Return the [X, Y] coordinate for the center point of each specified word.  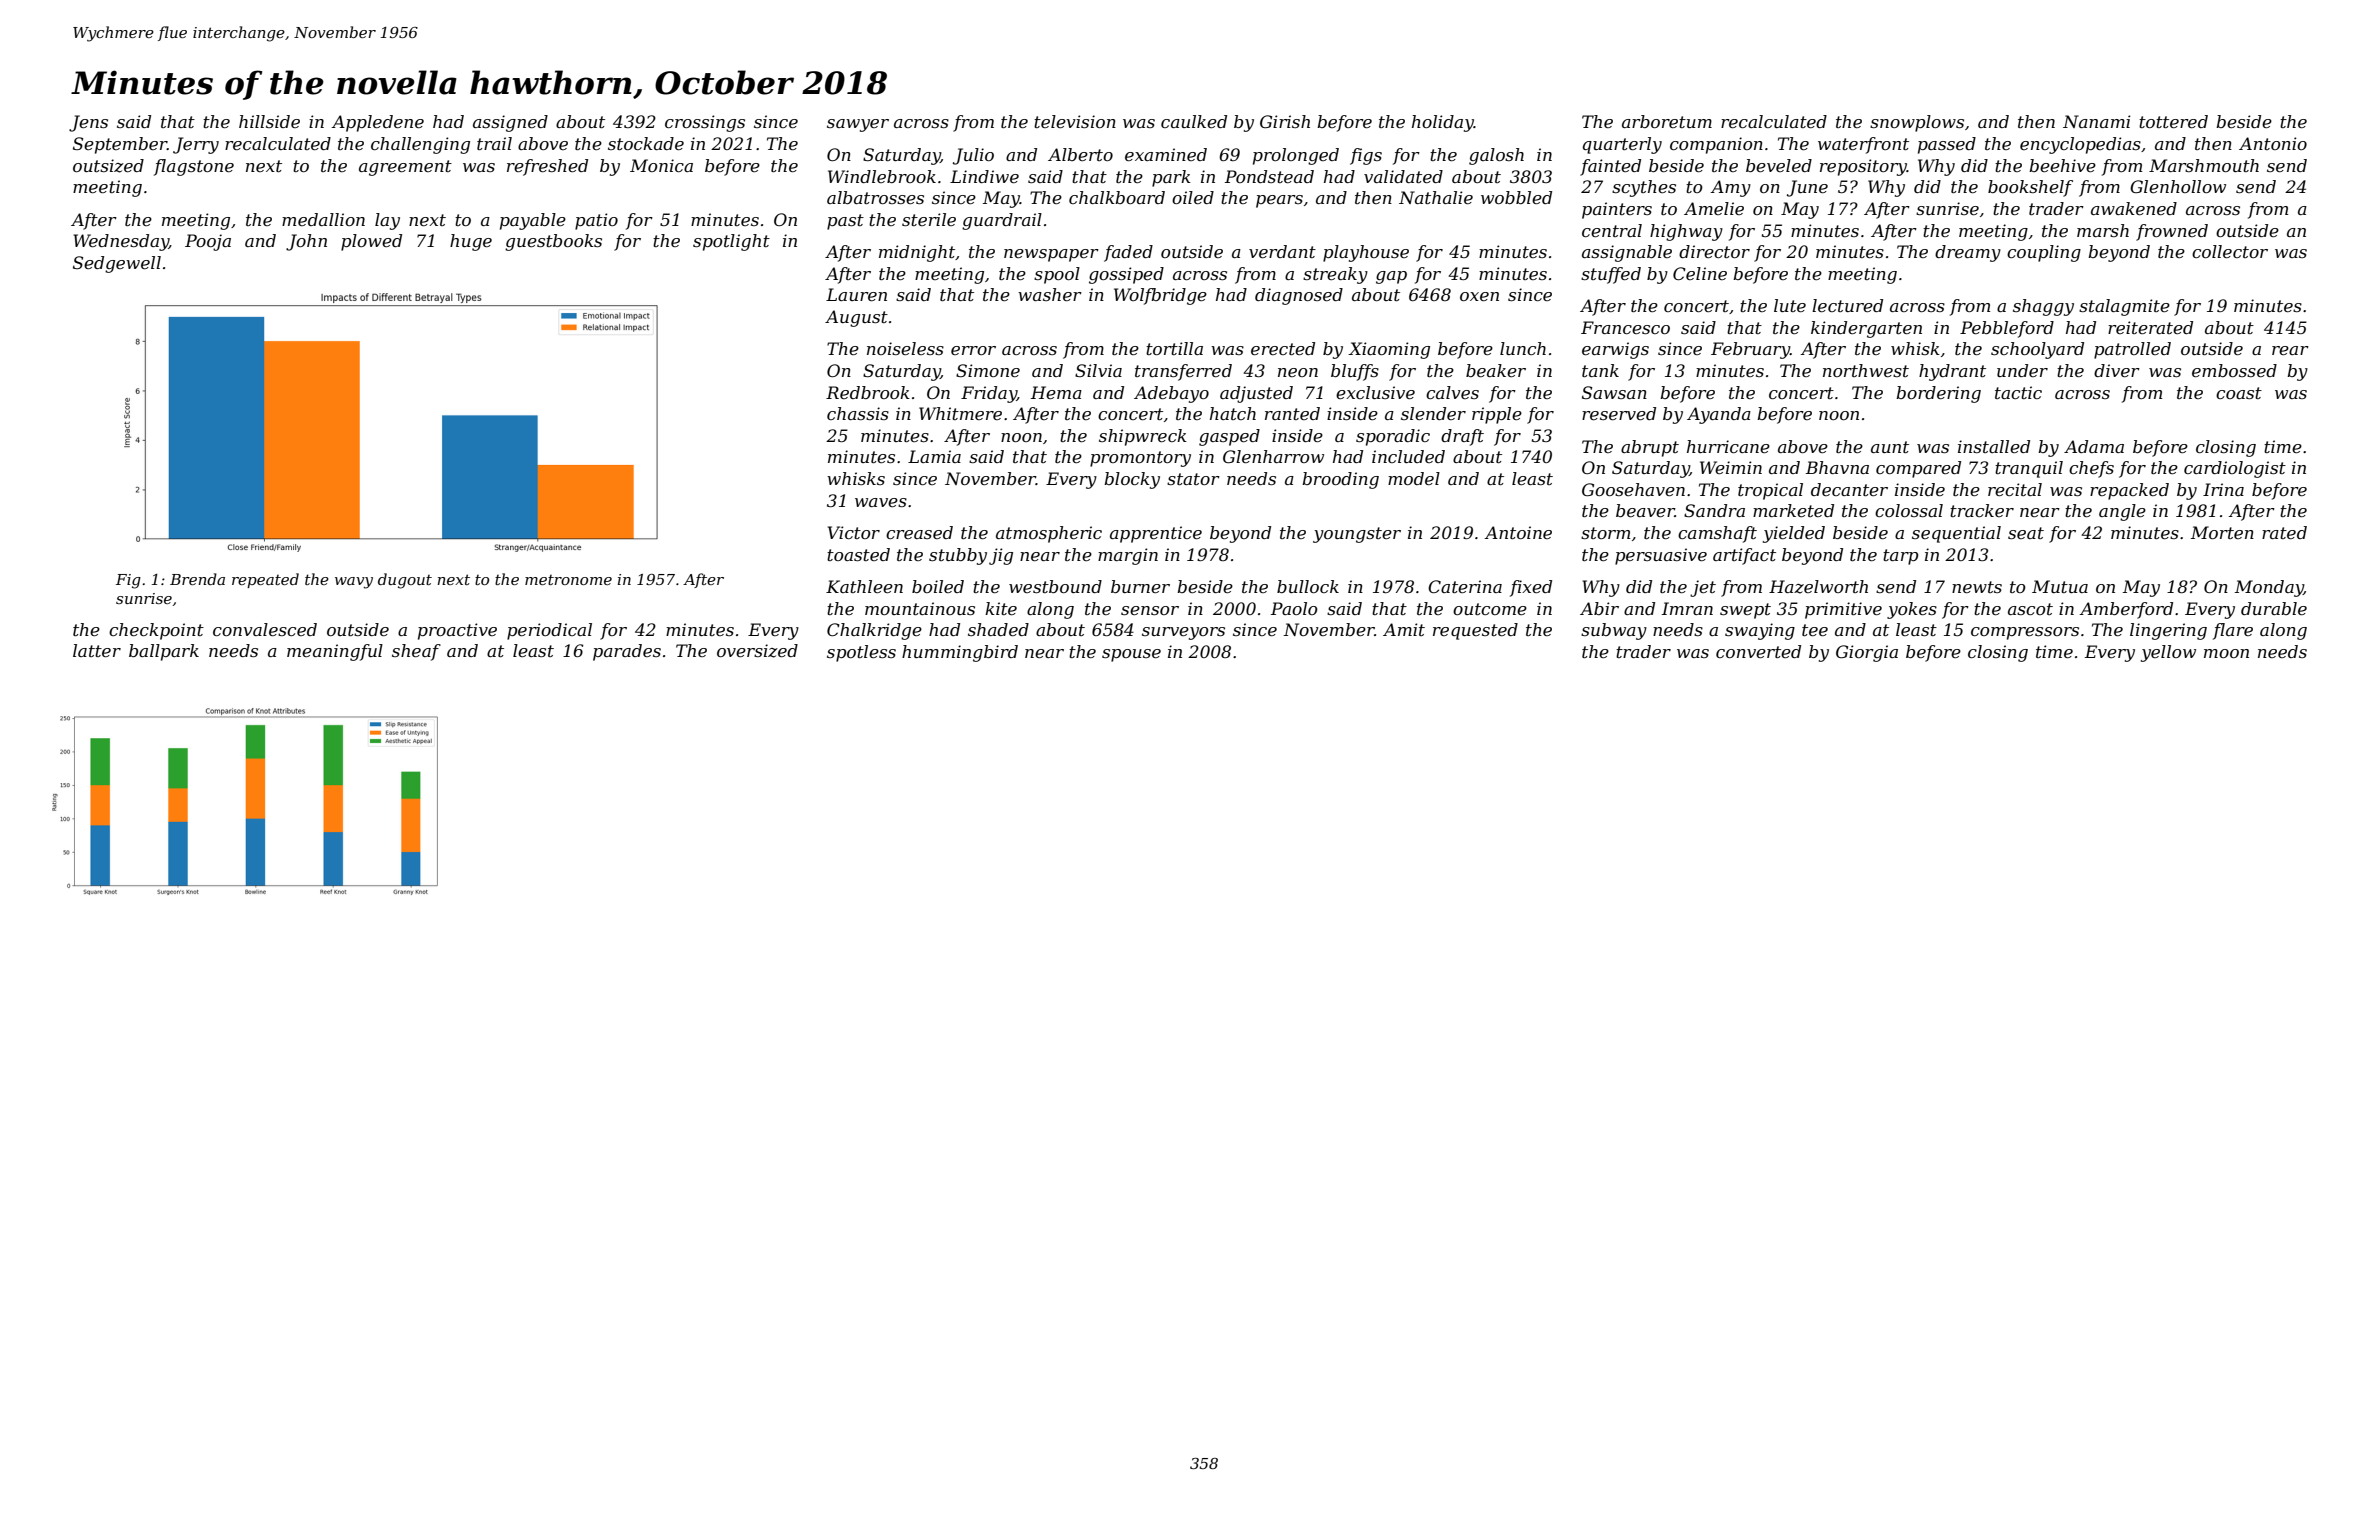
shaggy [2043, 307]
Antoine [1518, 532]
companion [1716, 145]
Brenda [197, 579]
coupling [2044, 253]
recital [2015, 489]
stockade [646, 143]
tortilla [1174, 348]
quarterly [1622, 145]
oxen [1479, 296]
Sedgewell [117, 264]
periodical [549, 631]
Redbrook [868, 392]
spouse [1131, 655]
